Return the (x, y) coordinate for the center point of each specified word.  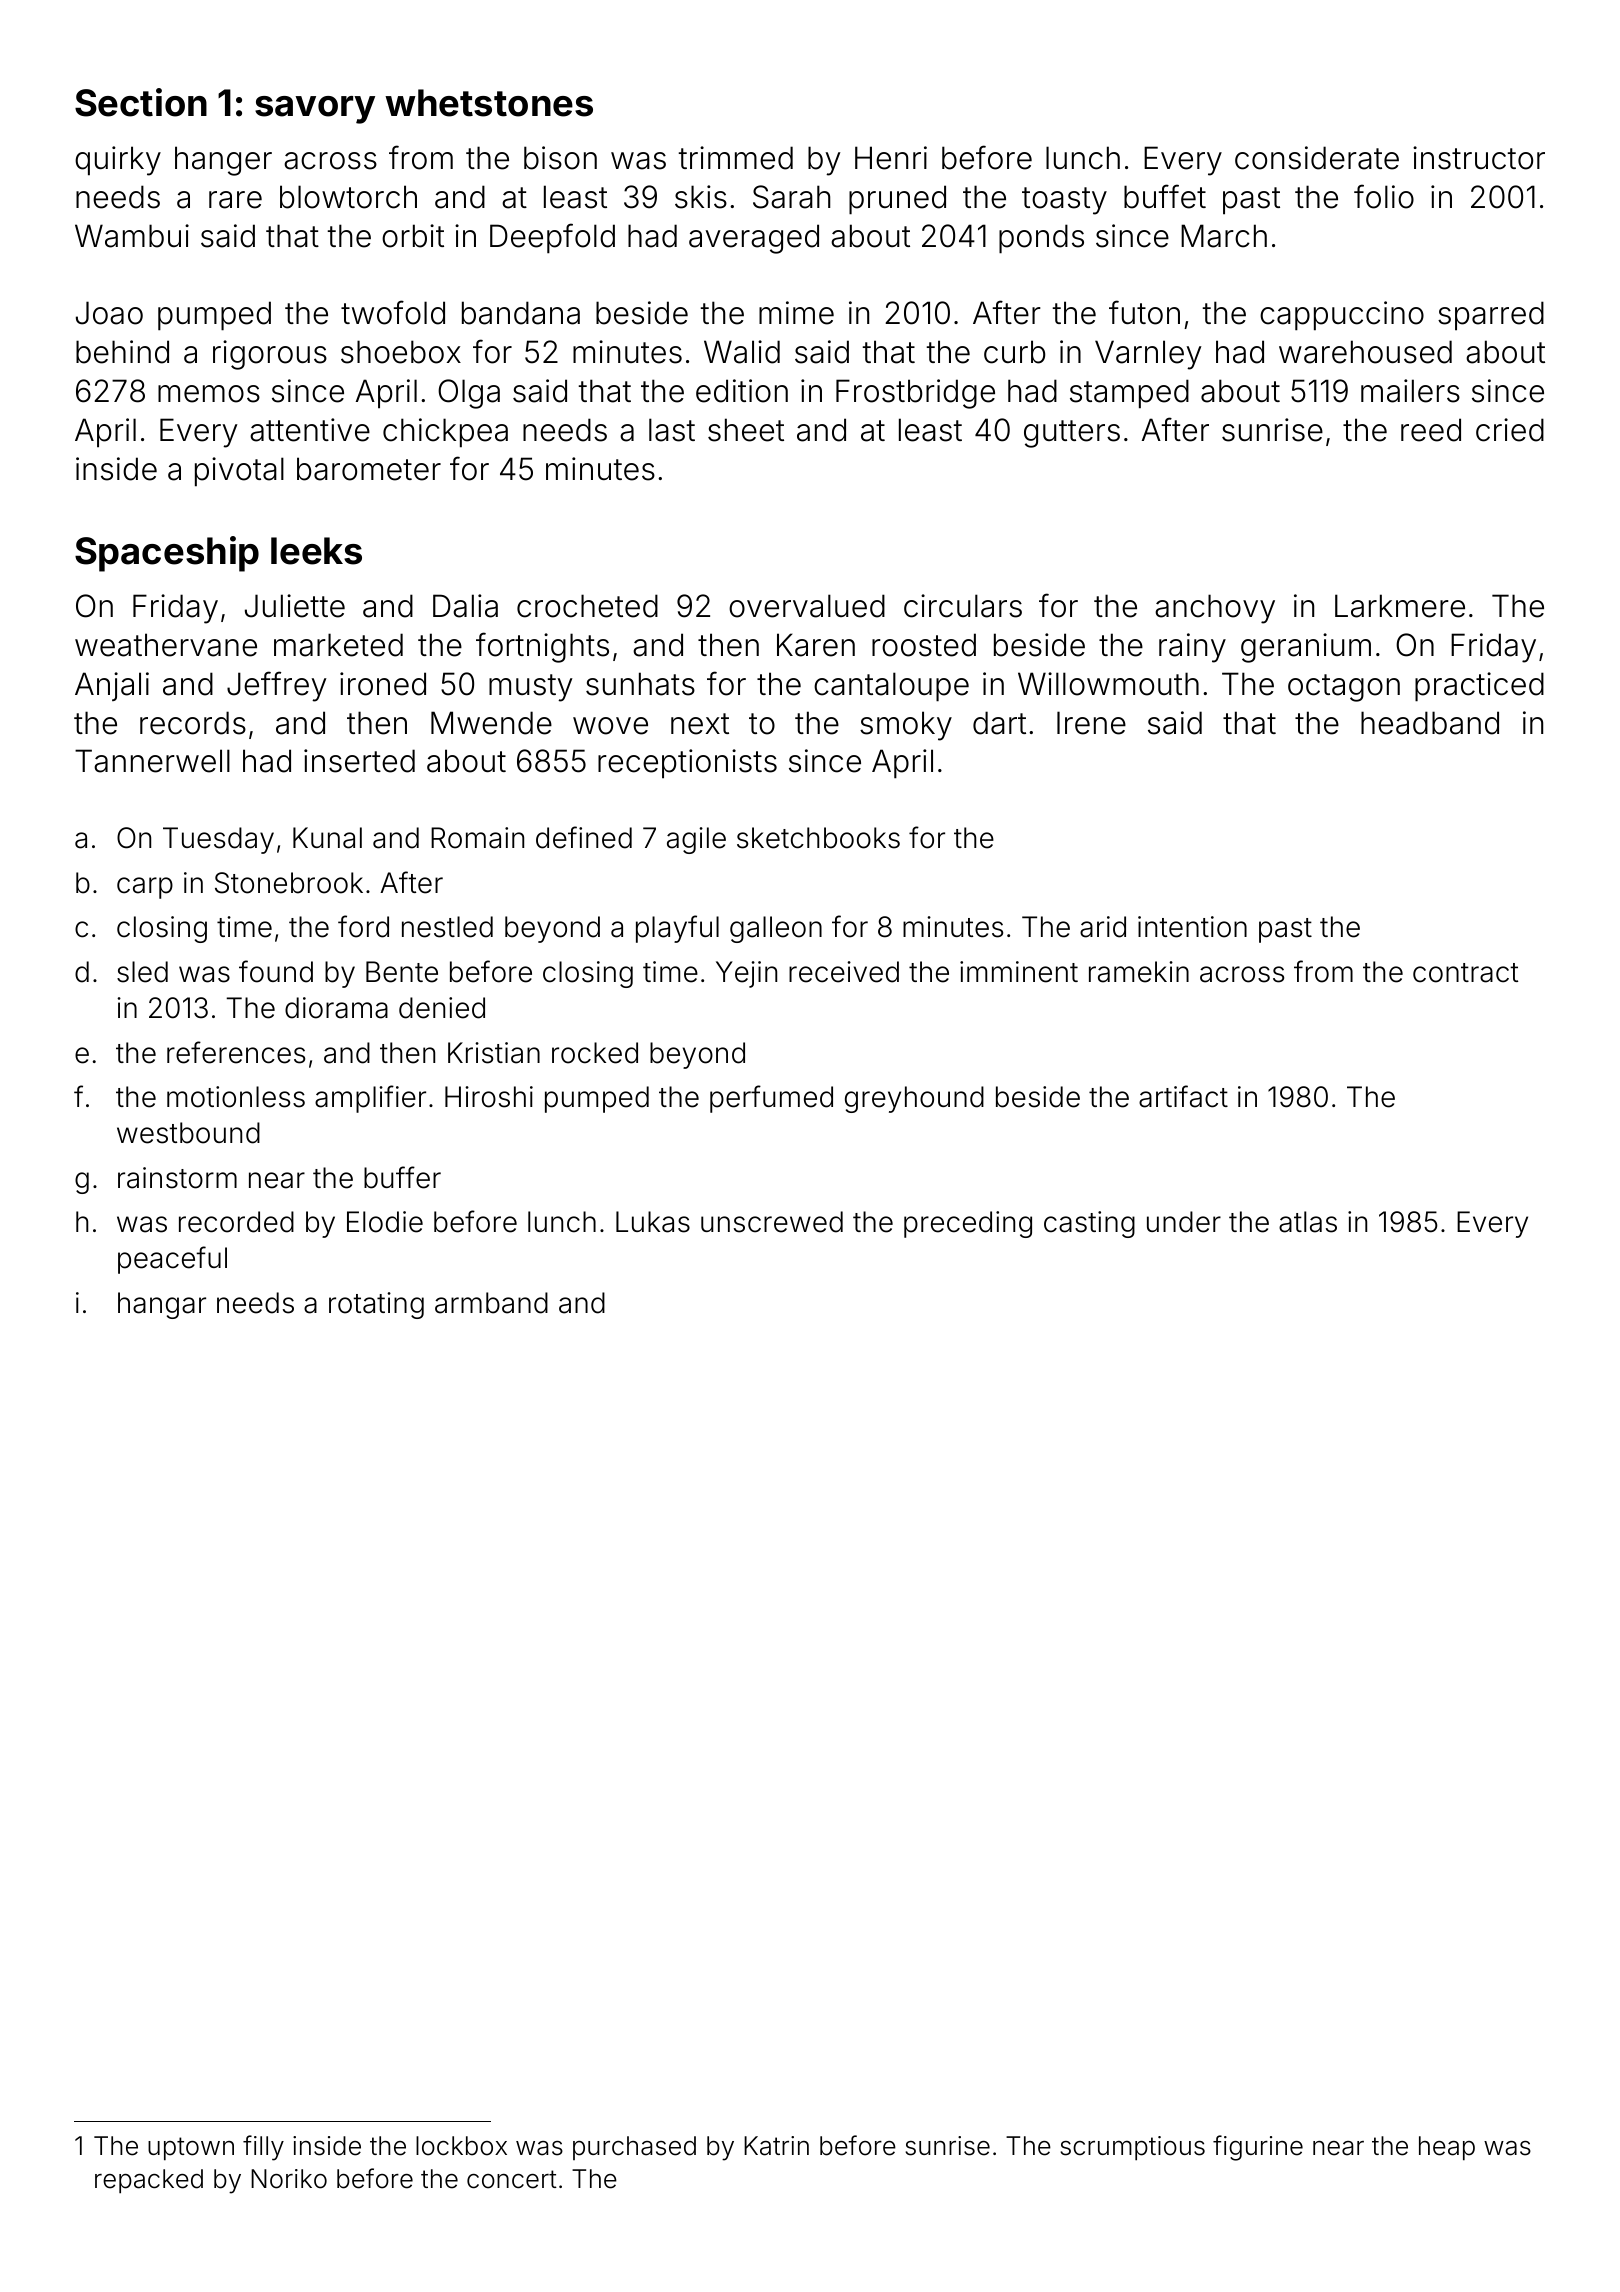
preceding (968, 1224)
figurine (1258, 2148)
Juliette (295, 606)
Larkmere (1400, 606)
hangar (162, 1305)
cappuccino (1342, 316)
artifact (1183, 1096)
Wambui (132, 236)
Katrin (776, 2146)
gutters (1072, 434)
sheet (746, 430)
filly (263, 2148)
